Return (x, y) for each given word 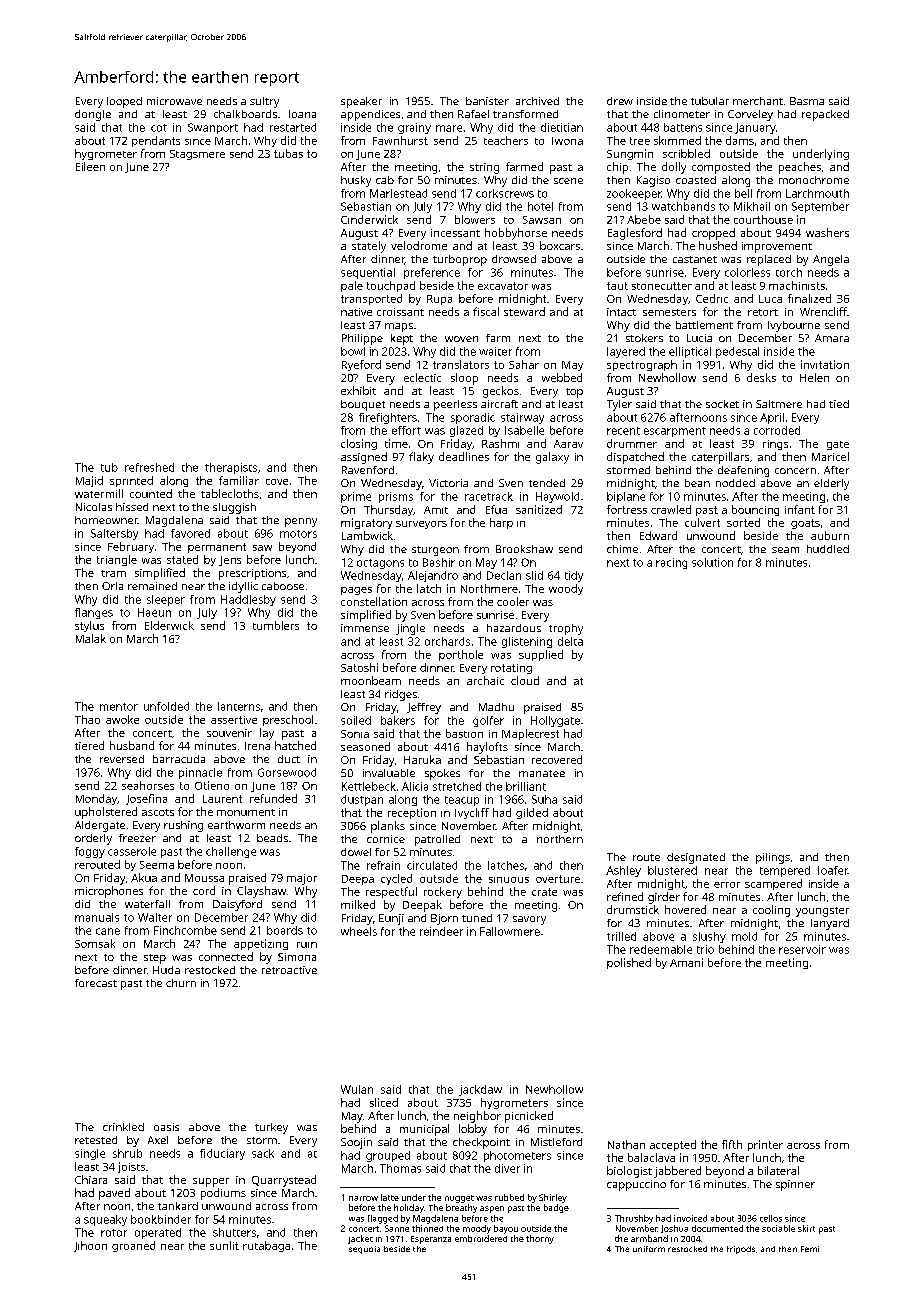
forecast (96, 983)
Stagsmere (197, 155)
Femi (810, 1249)
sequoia (364, 1250)
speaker (361, 102)
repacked (825, 115)
